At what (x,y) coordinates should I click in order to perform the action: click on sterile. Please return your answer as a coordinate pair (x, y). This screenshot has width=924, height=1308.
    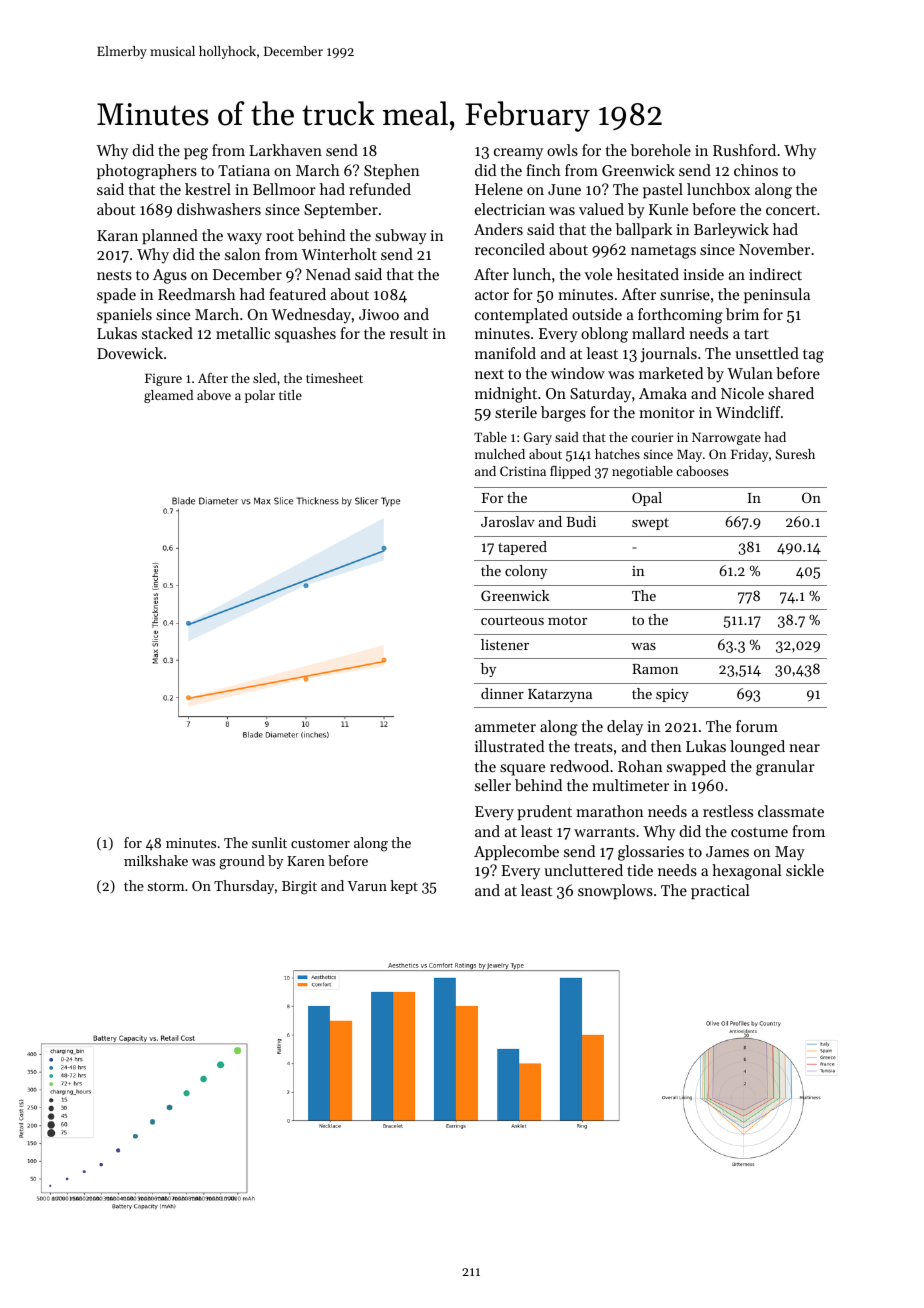
    Looking at the image, I should click on (516, 412).
